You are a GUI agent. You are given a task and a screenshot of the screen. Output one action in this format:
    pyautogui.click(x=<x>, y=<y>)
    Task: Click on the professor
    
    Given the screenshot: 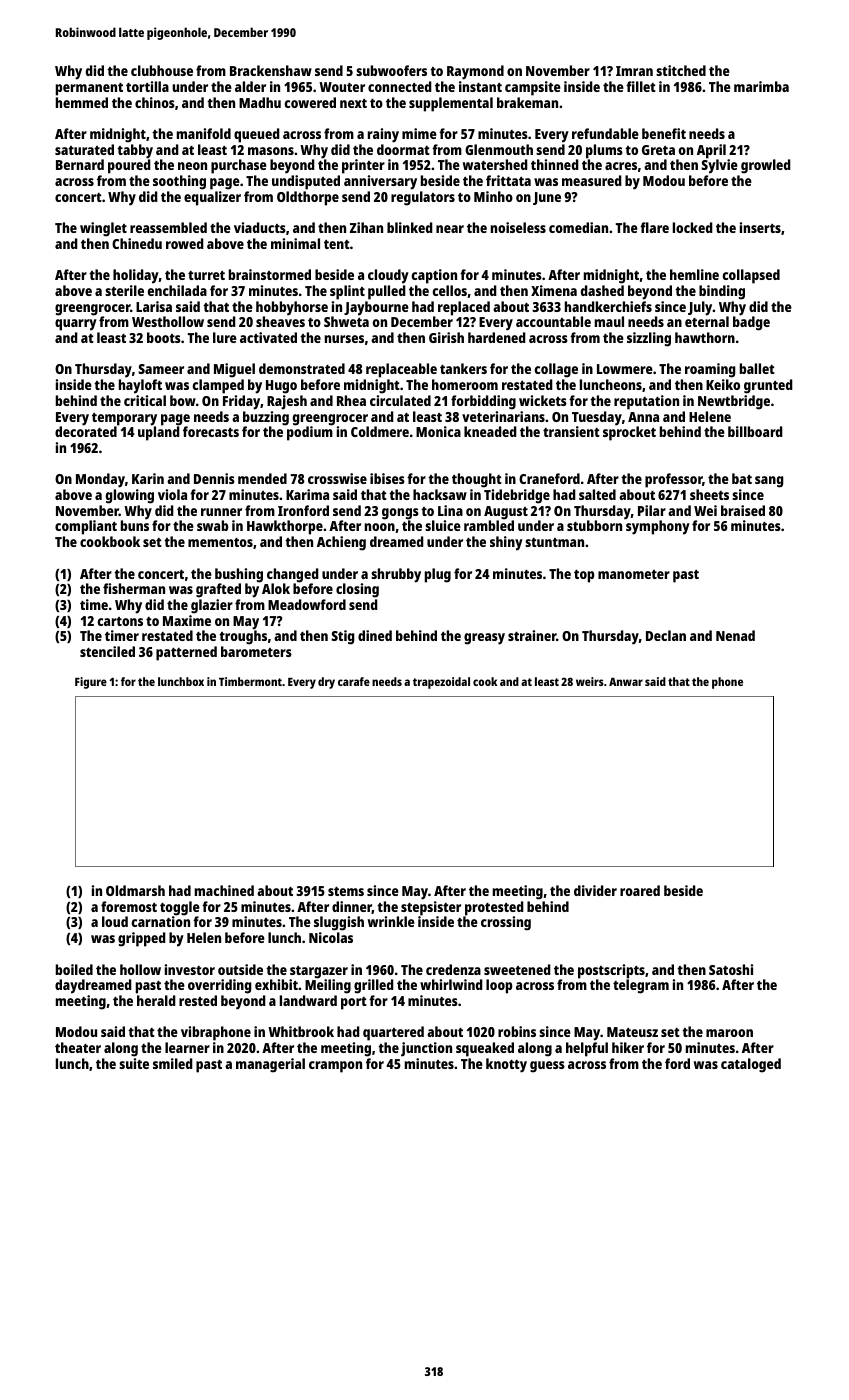 What is the action you would take?
    pyautogui.click(x=674, y=480)
